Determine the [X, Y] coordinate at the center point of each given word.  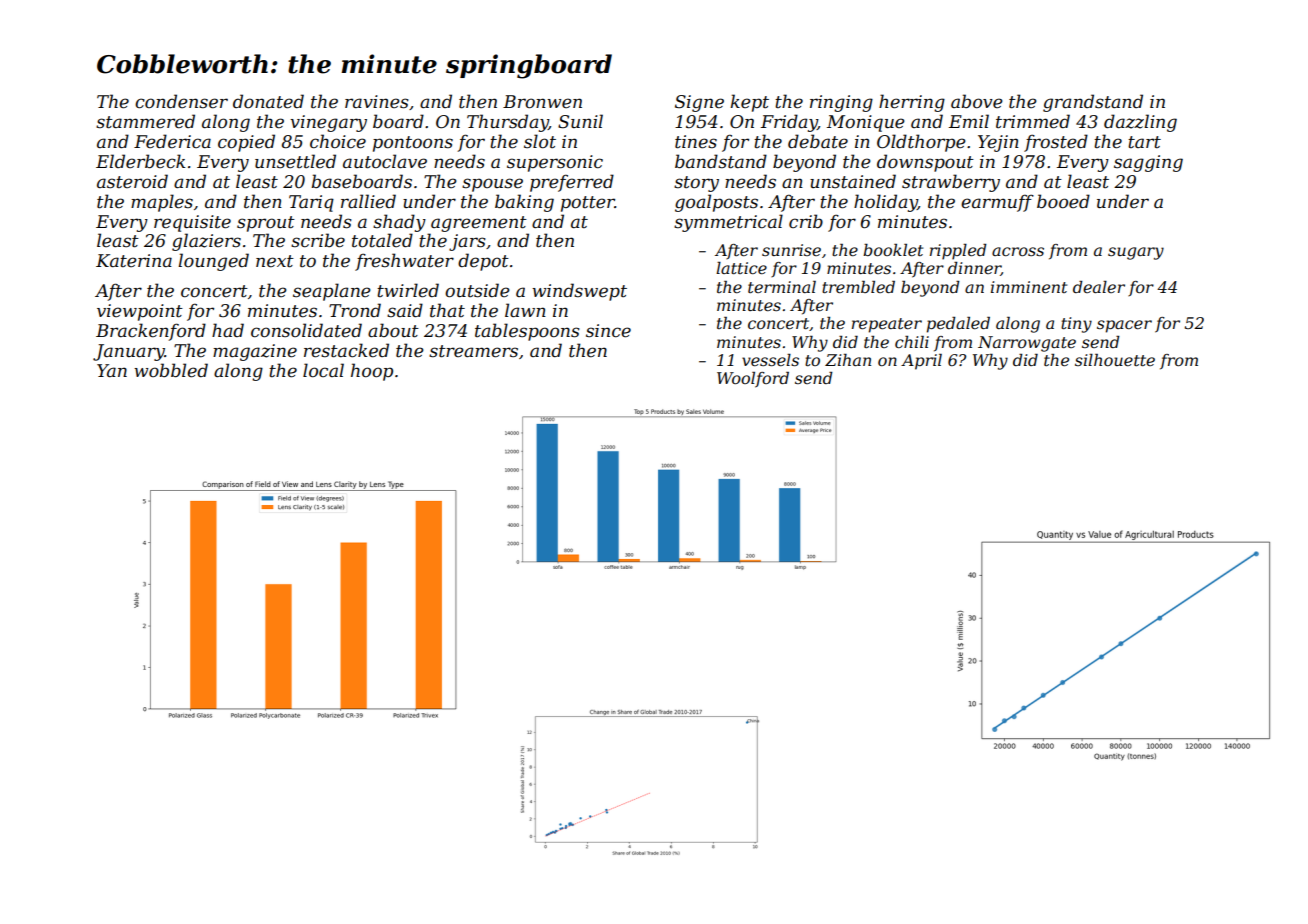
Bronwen [542, 101]
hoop [372, 372]
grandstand [1093, 103]
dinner [974, 269]
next [275, 261]
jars [467, 242]
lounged [213, 262]
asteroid [132, 181]
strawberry [951, 183]
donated [268, 101]
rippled [958, 252]
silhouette [1115, 360]
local [323, 370]
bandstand [721, 161]
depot [483, 262]
